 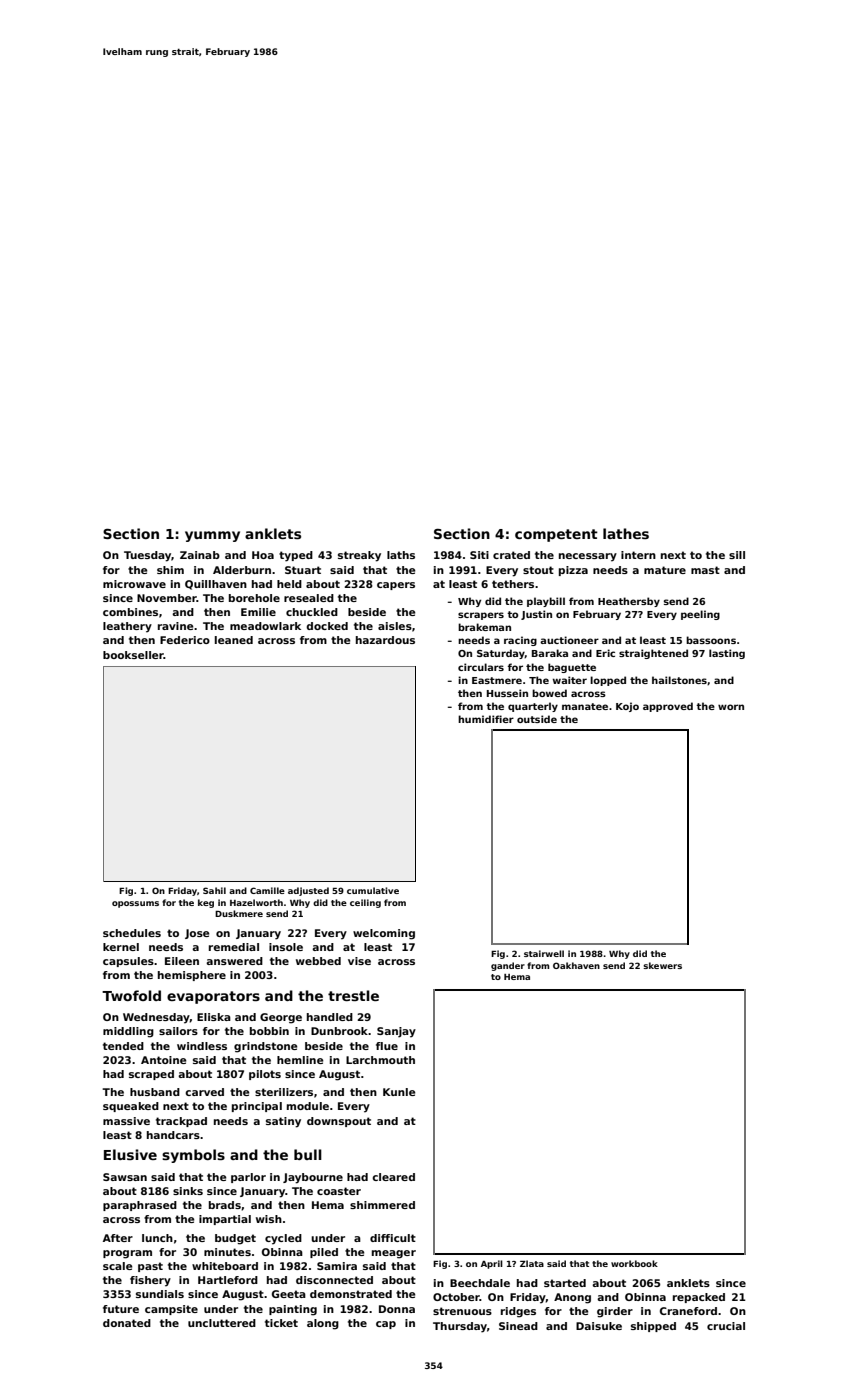 What do you see at coordinates (384, 934) in the screenshot?
I see `welcoming` at bounding box center [384, 934].
